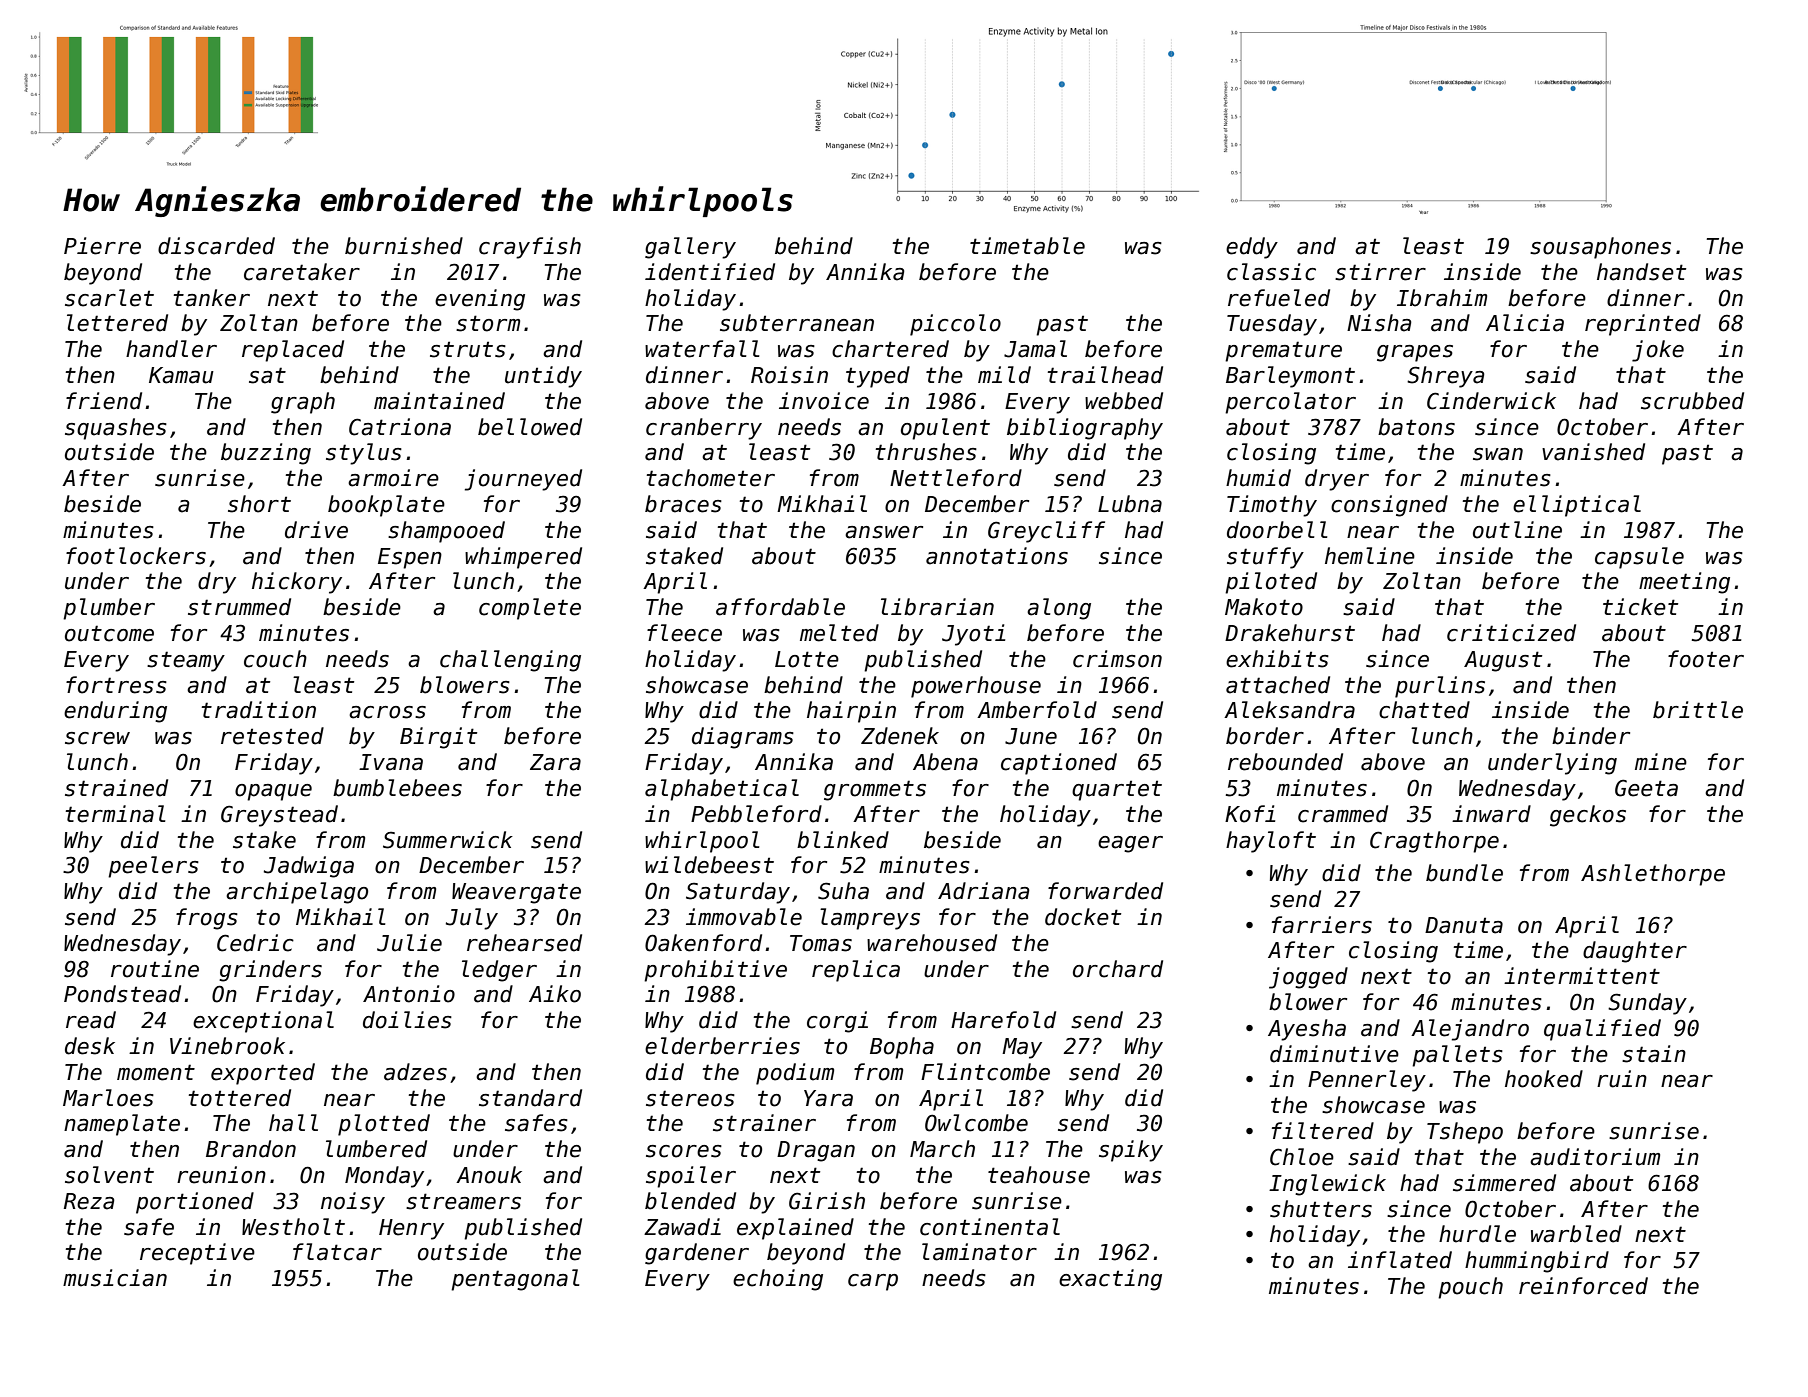  What do you see at coordinates (446, 532) in the image?
I see `shampooed` at bounding box center [446, 532].
